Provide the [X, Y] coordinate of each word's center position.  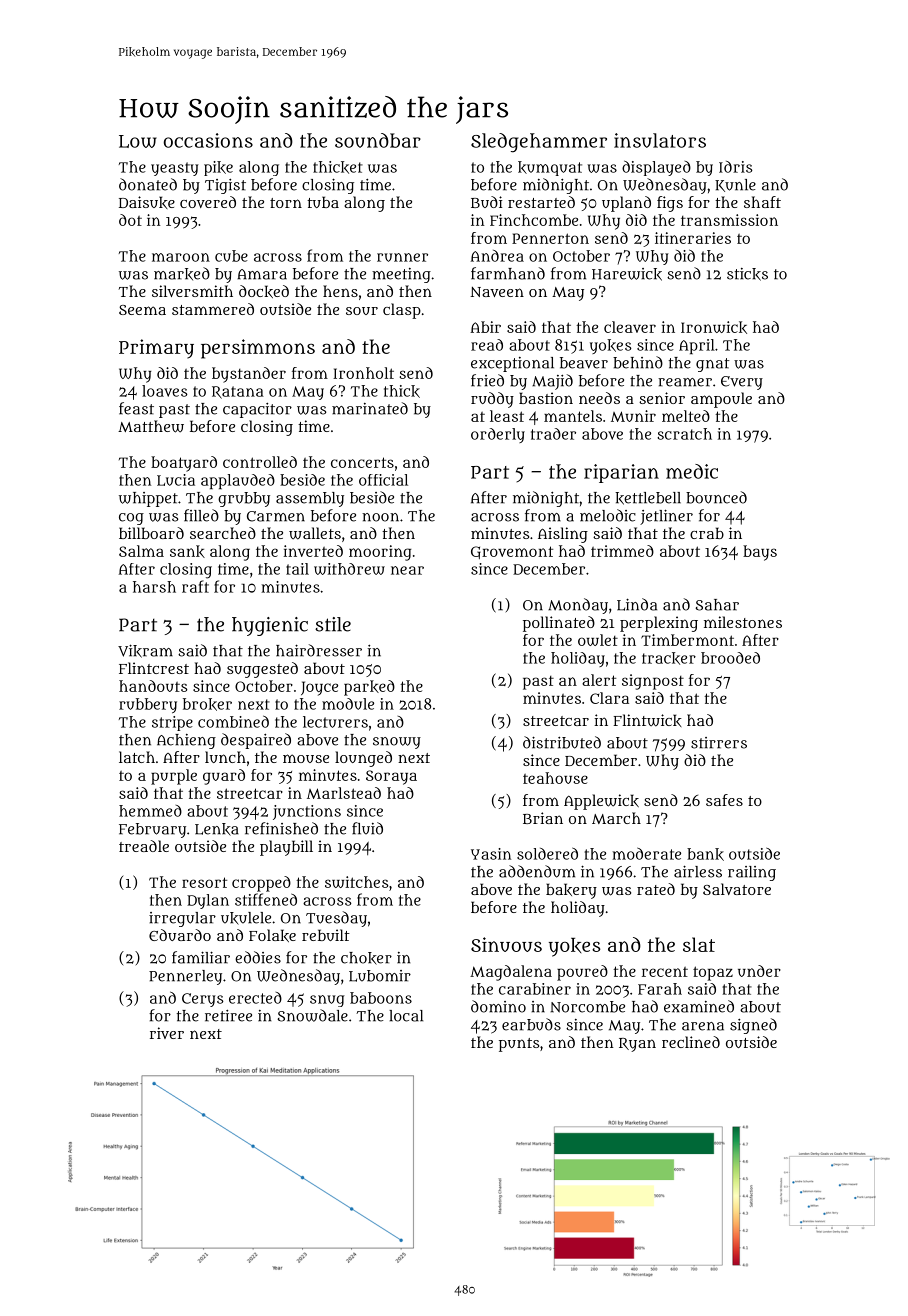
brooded [730, 658]
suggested [262, 670]
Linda [637, 604]
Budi [486, 202]
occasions [208, 140]
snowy [397, 743]
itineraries [693, 238]
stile [333, 624]
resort [204, 882]
